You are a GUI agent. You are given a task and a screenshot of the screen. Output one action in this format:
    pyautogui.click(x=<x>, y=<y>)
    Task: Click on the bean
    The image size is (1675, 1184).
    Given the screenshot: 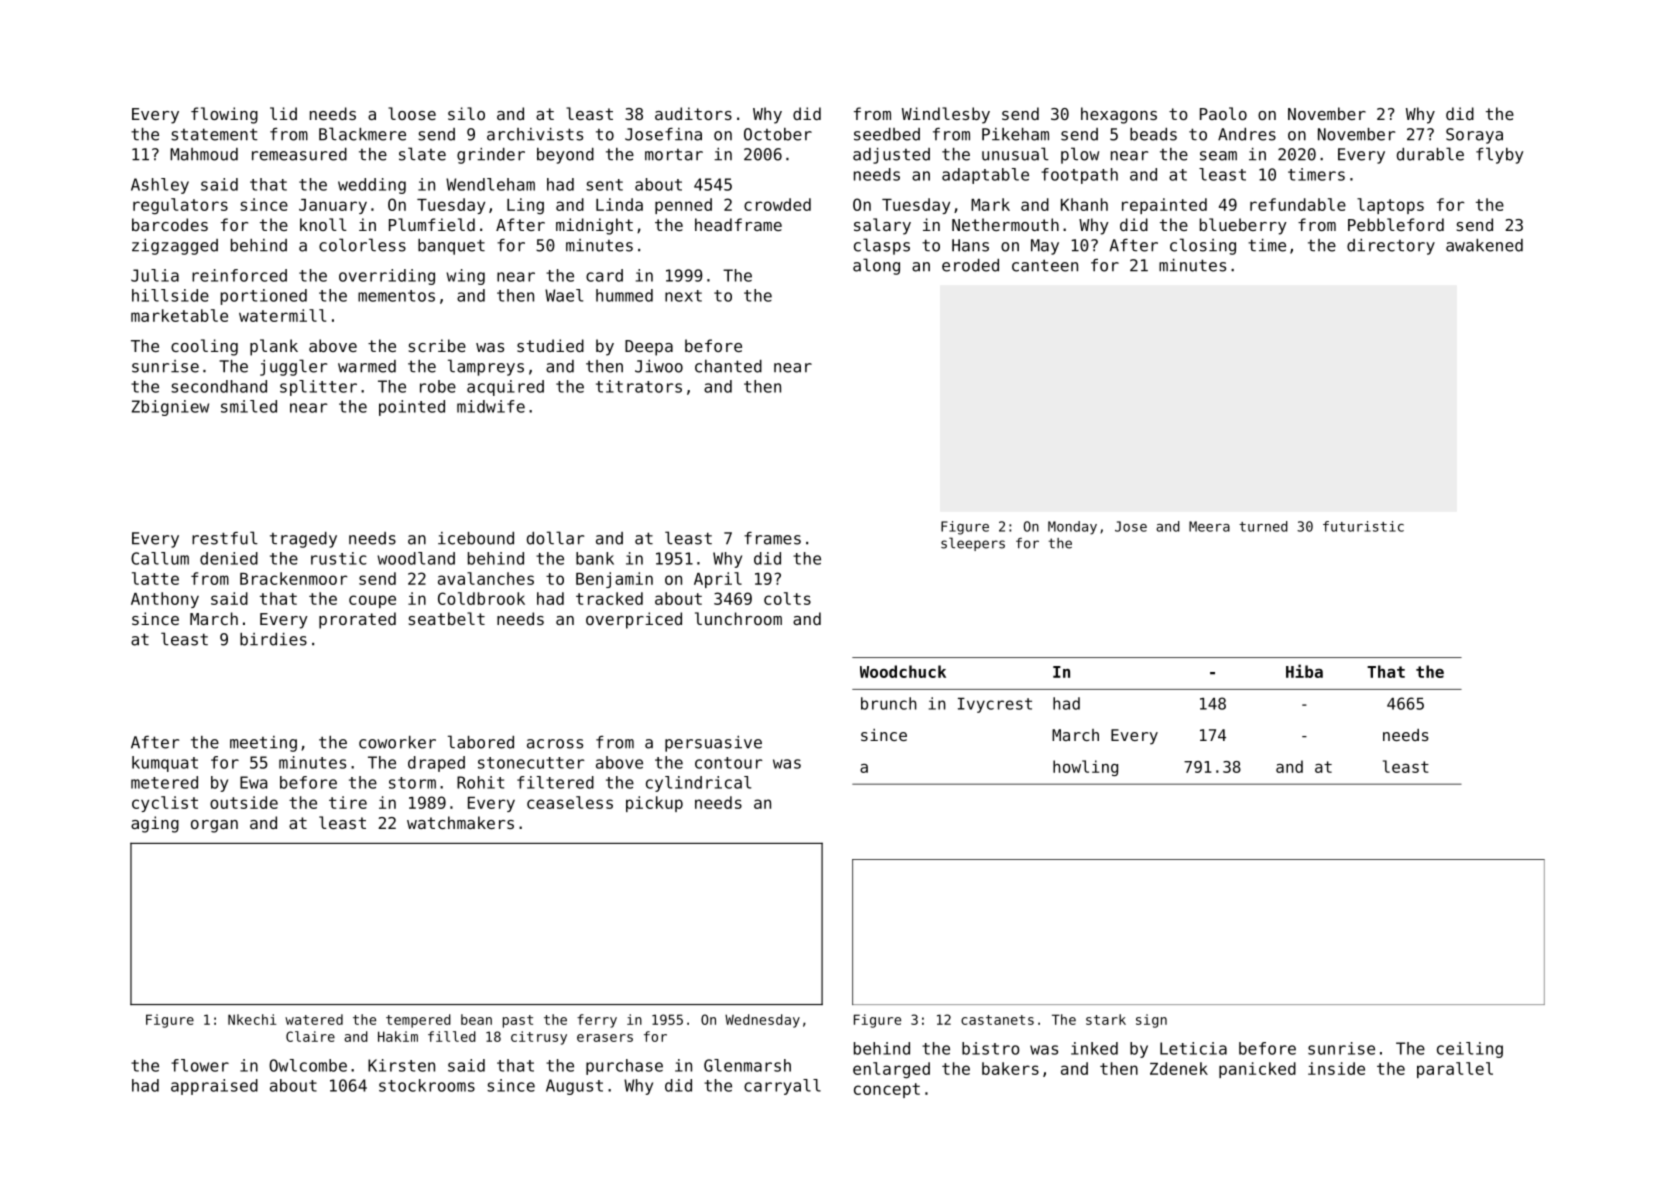 What is the action you would take?
    pyautogui.click(x=476, y=1019)
